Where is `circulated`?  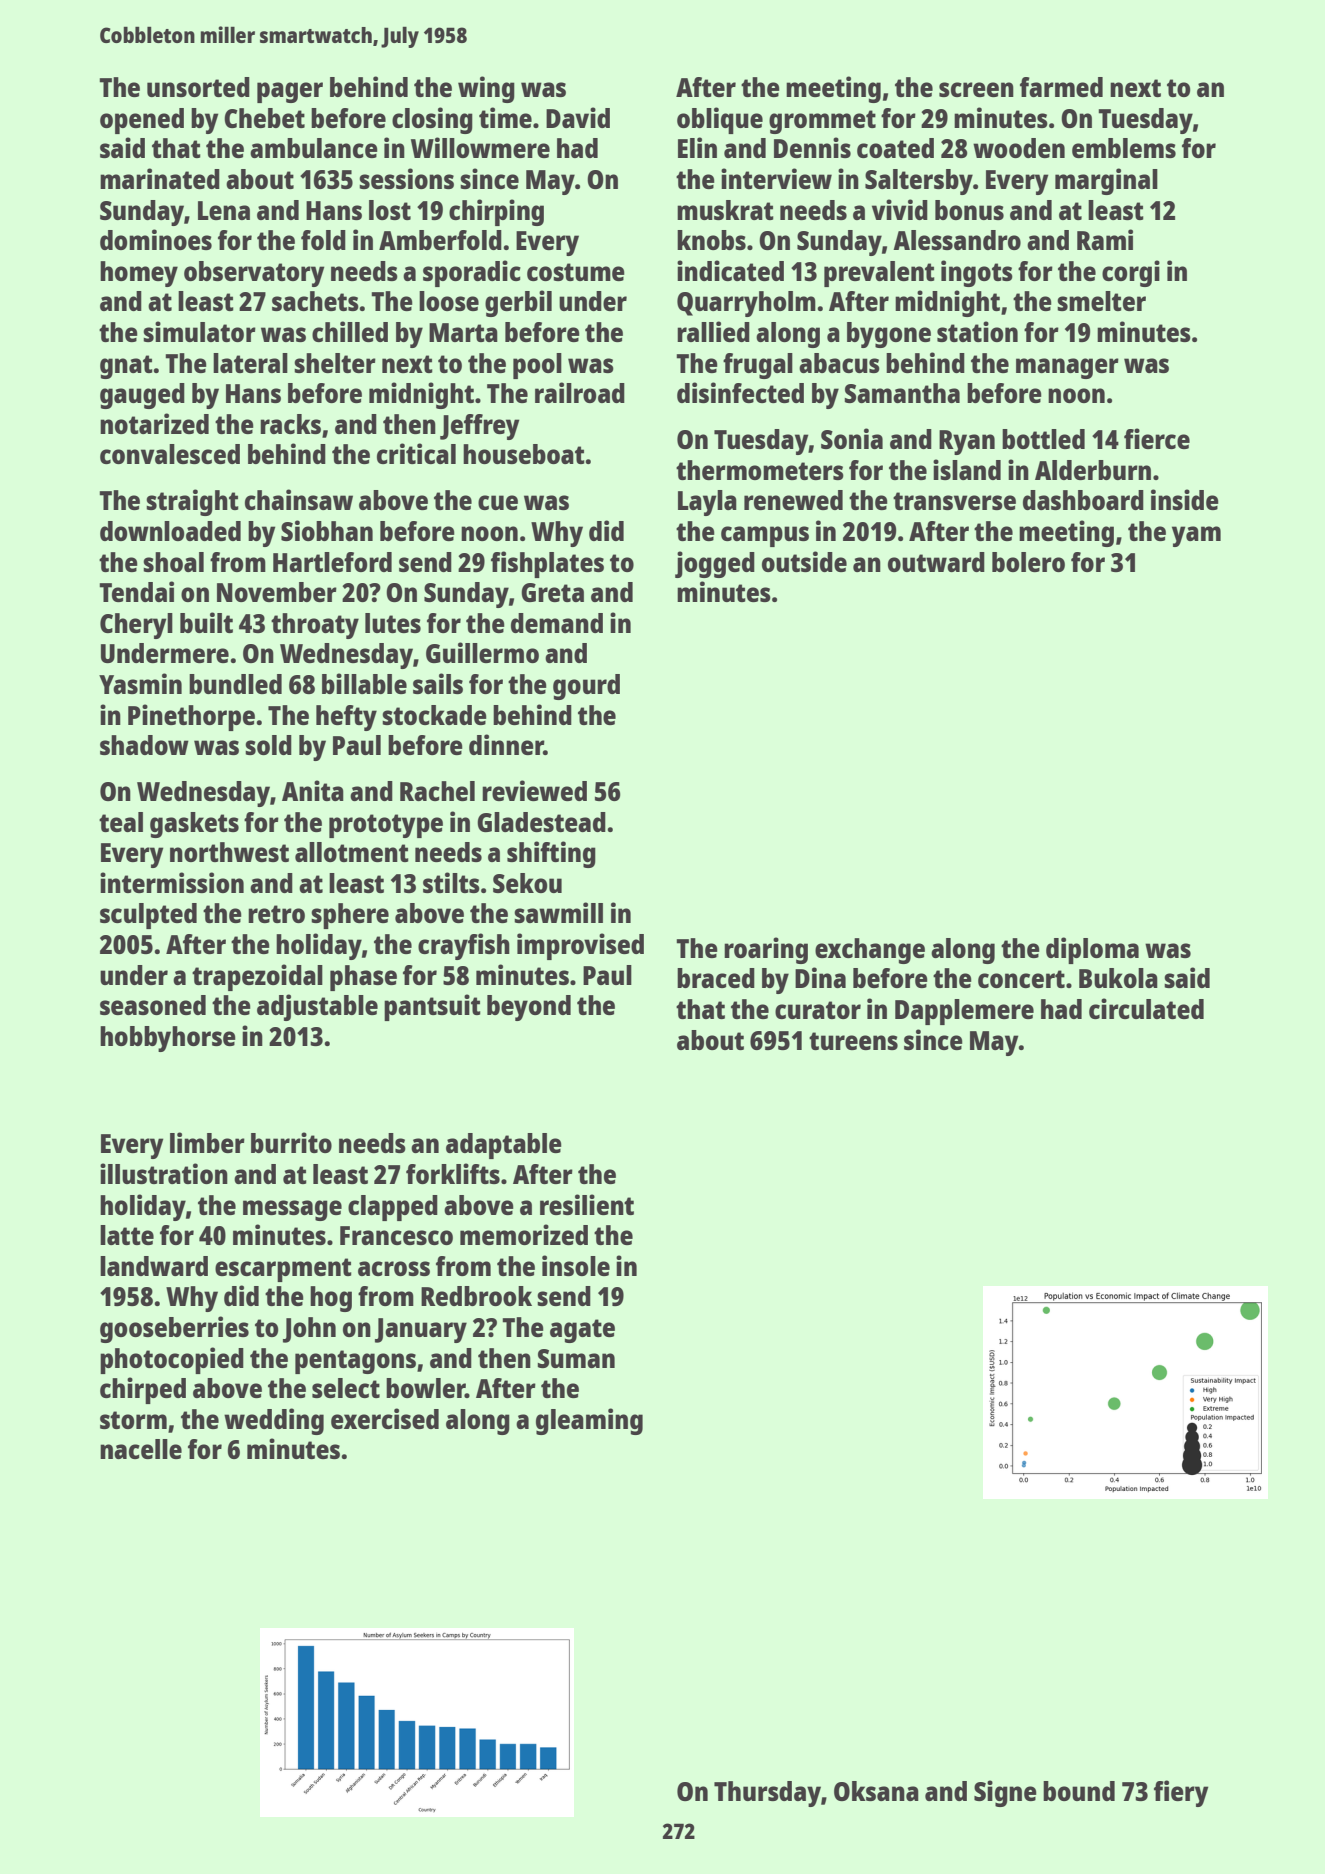
circulated is located at coordinates (1146, 1008).
